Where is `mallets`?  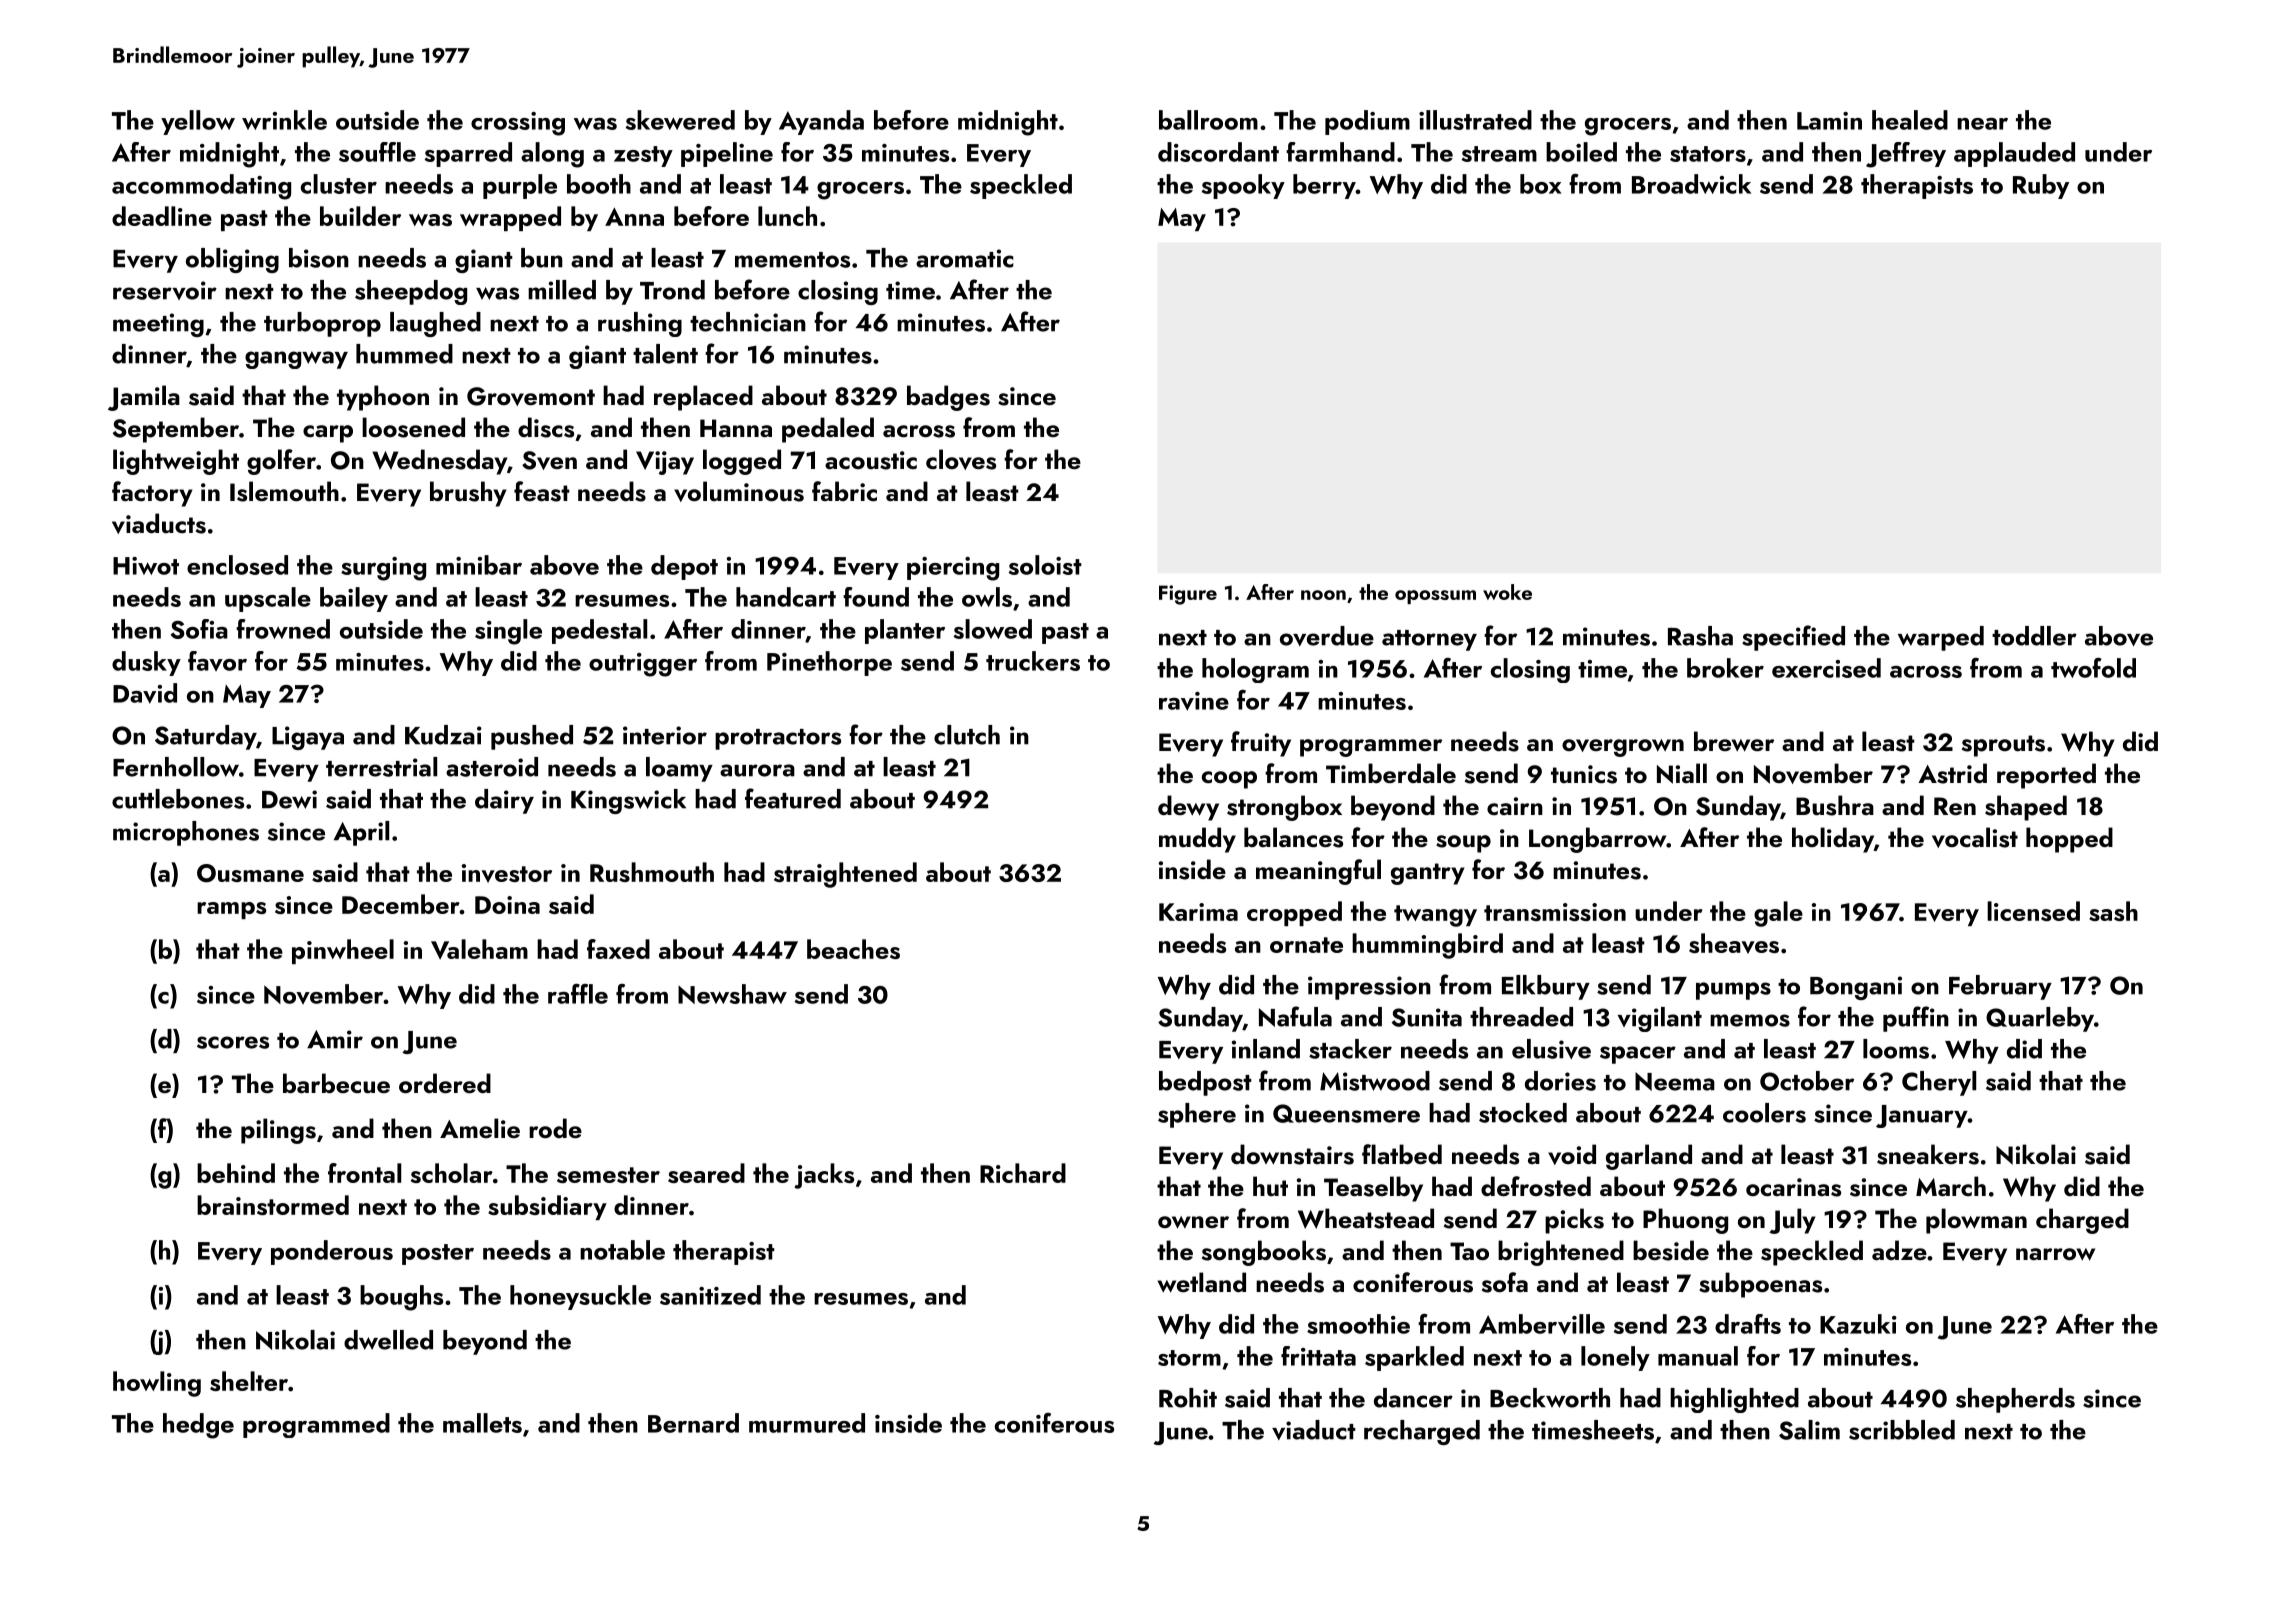 mallets is located at coordinates (482, 1423).
